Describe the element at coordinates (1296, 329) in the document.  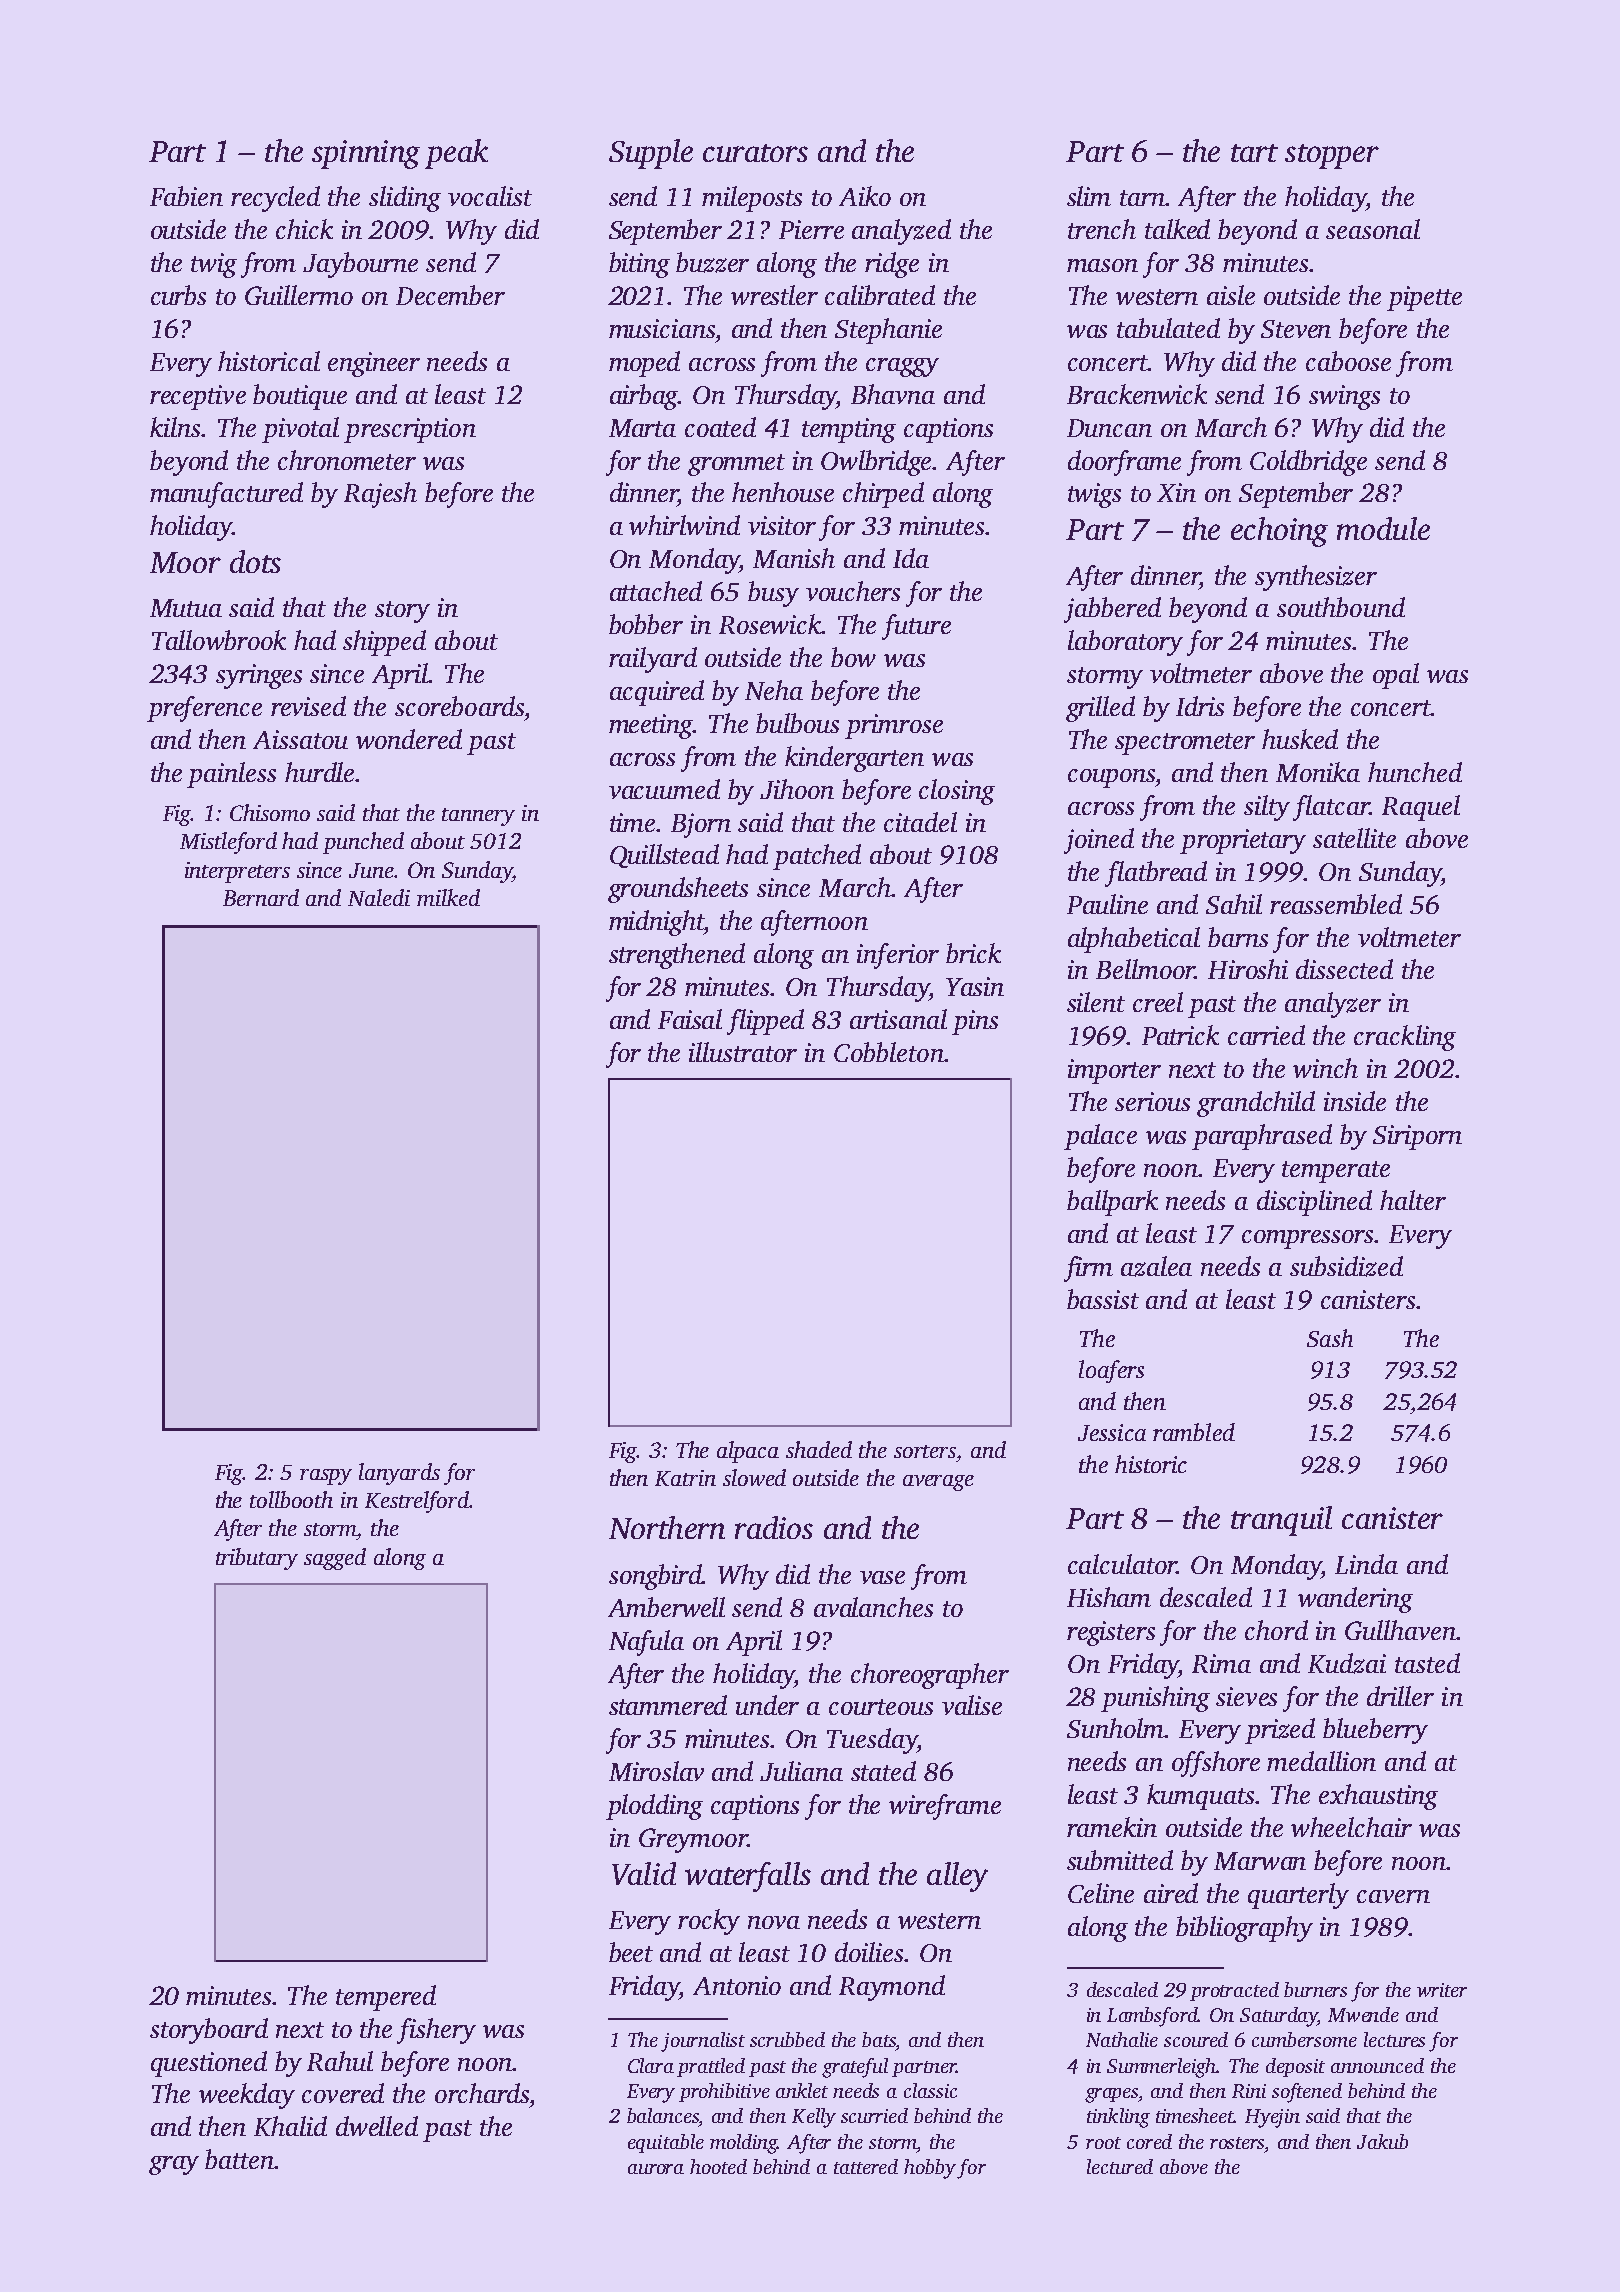
I see `Steven` at that location.
